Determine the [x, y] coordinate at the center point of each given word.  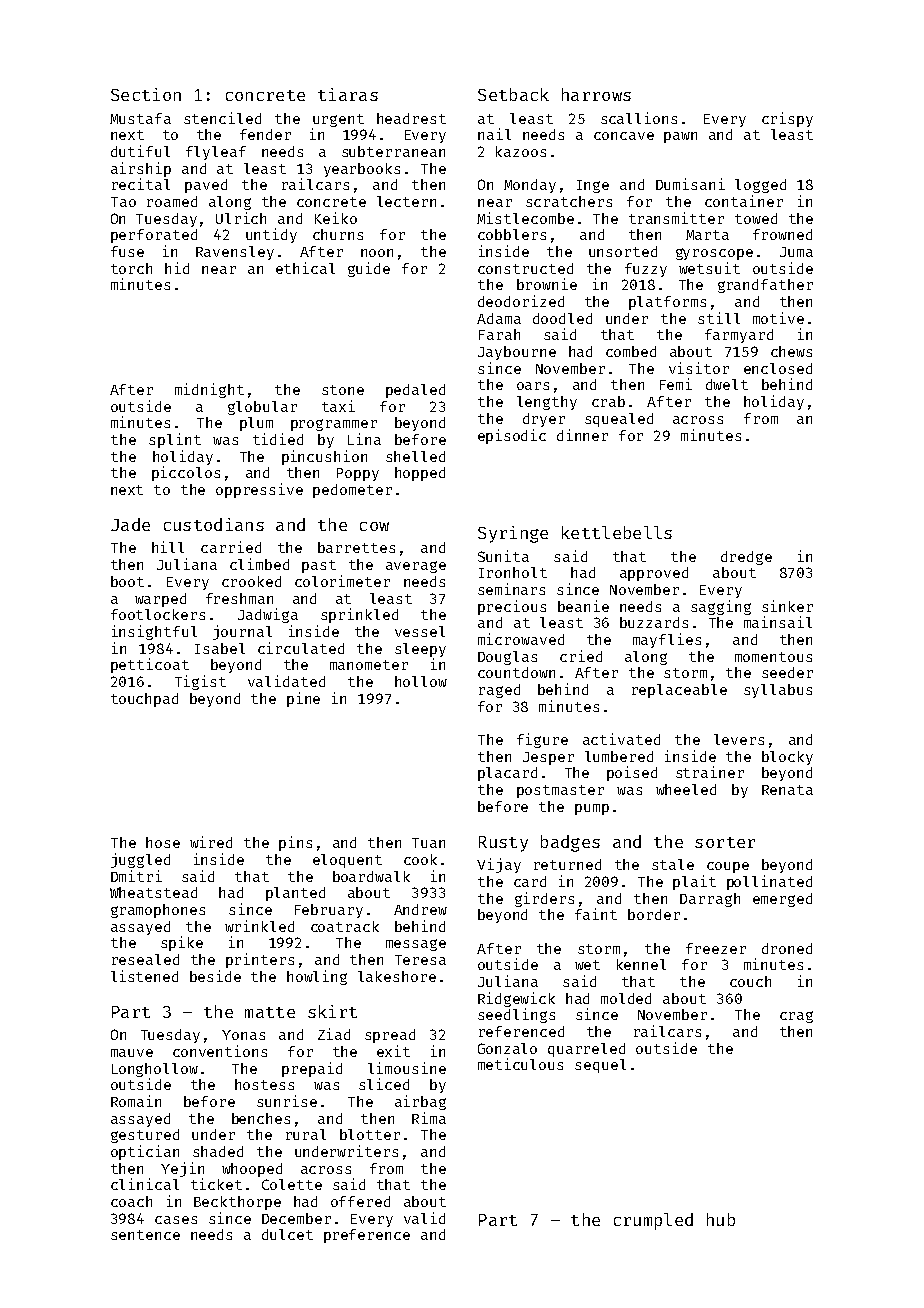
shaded [218, 1151]
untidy [271, 235]
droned [787, 948]
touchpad [144, 700]
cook [420, 859]
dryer [544, 420]
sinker [787, 606]
